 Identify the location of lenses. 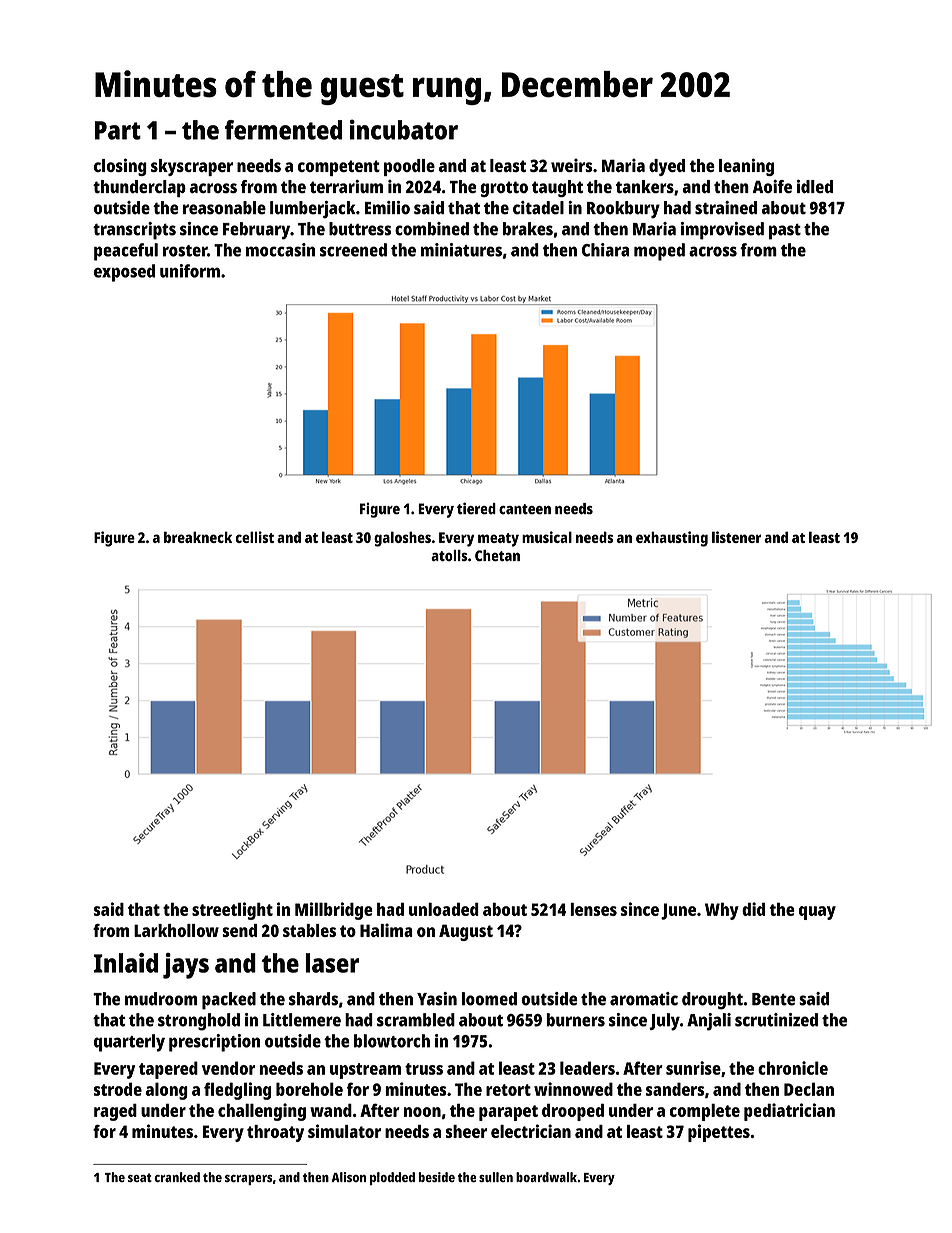
(593, 909).
